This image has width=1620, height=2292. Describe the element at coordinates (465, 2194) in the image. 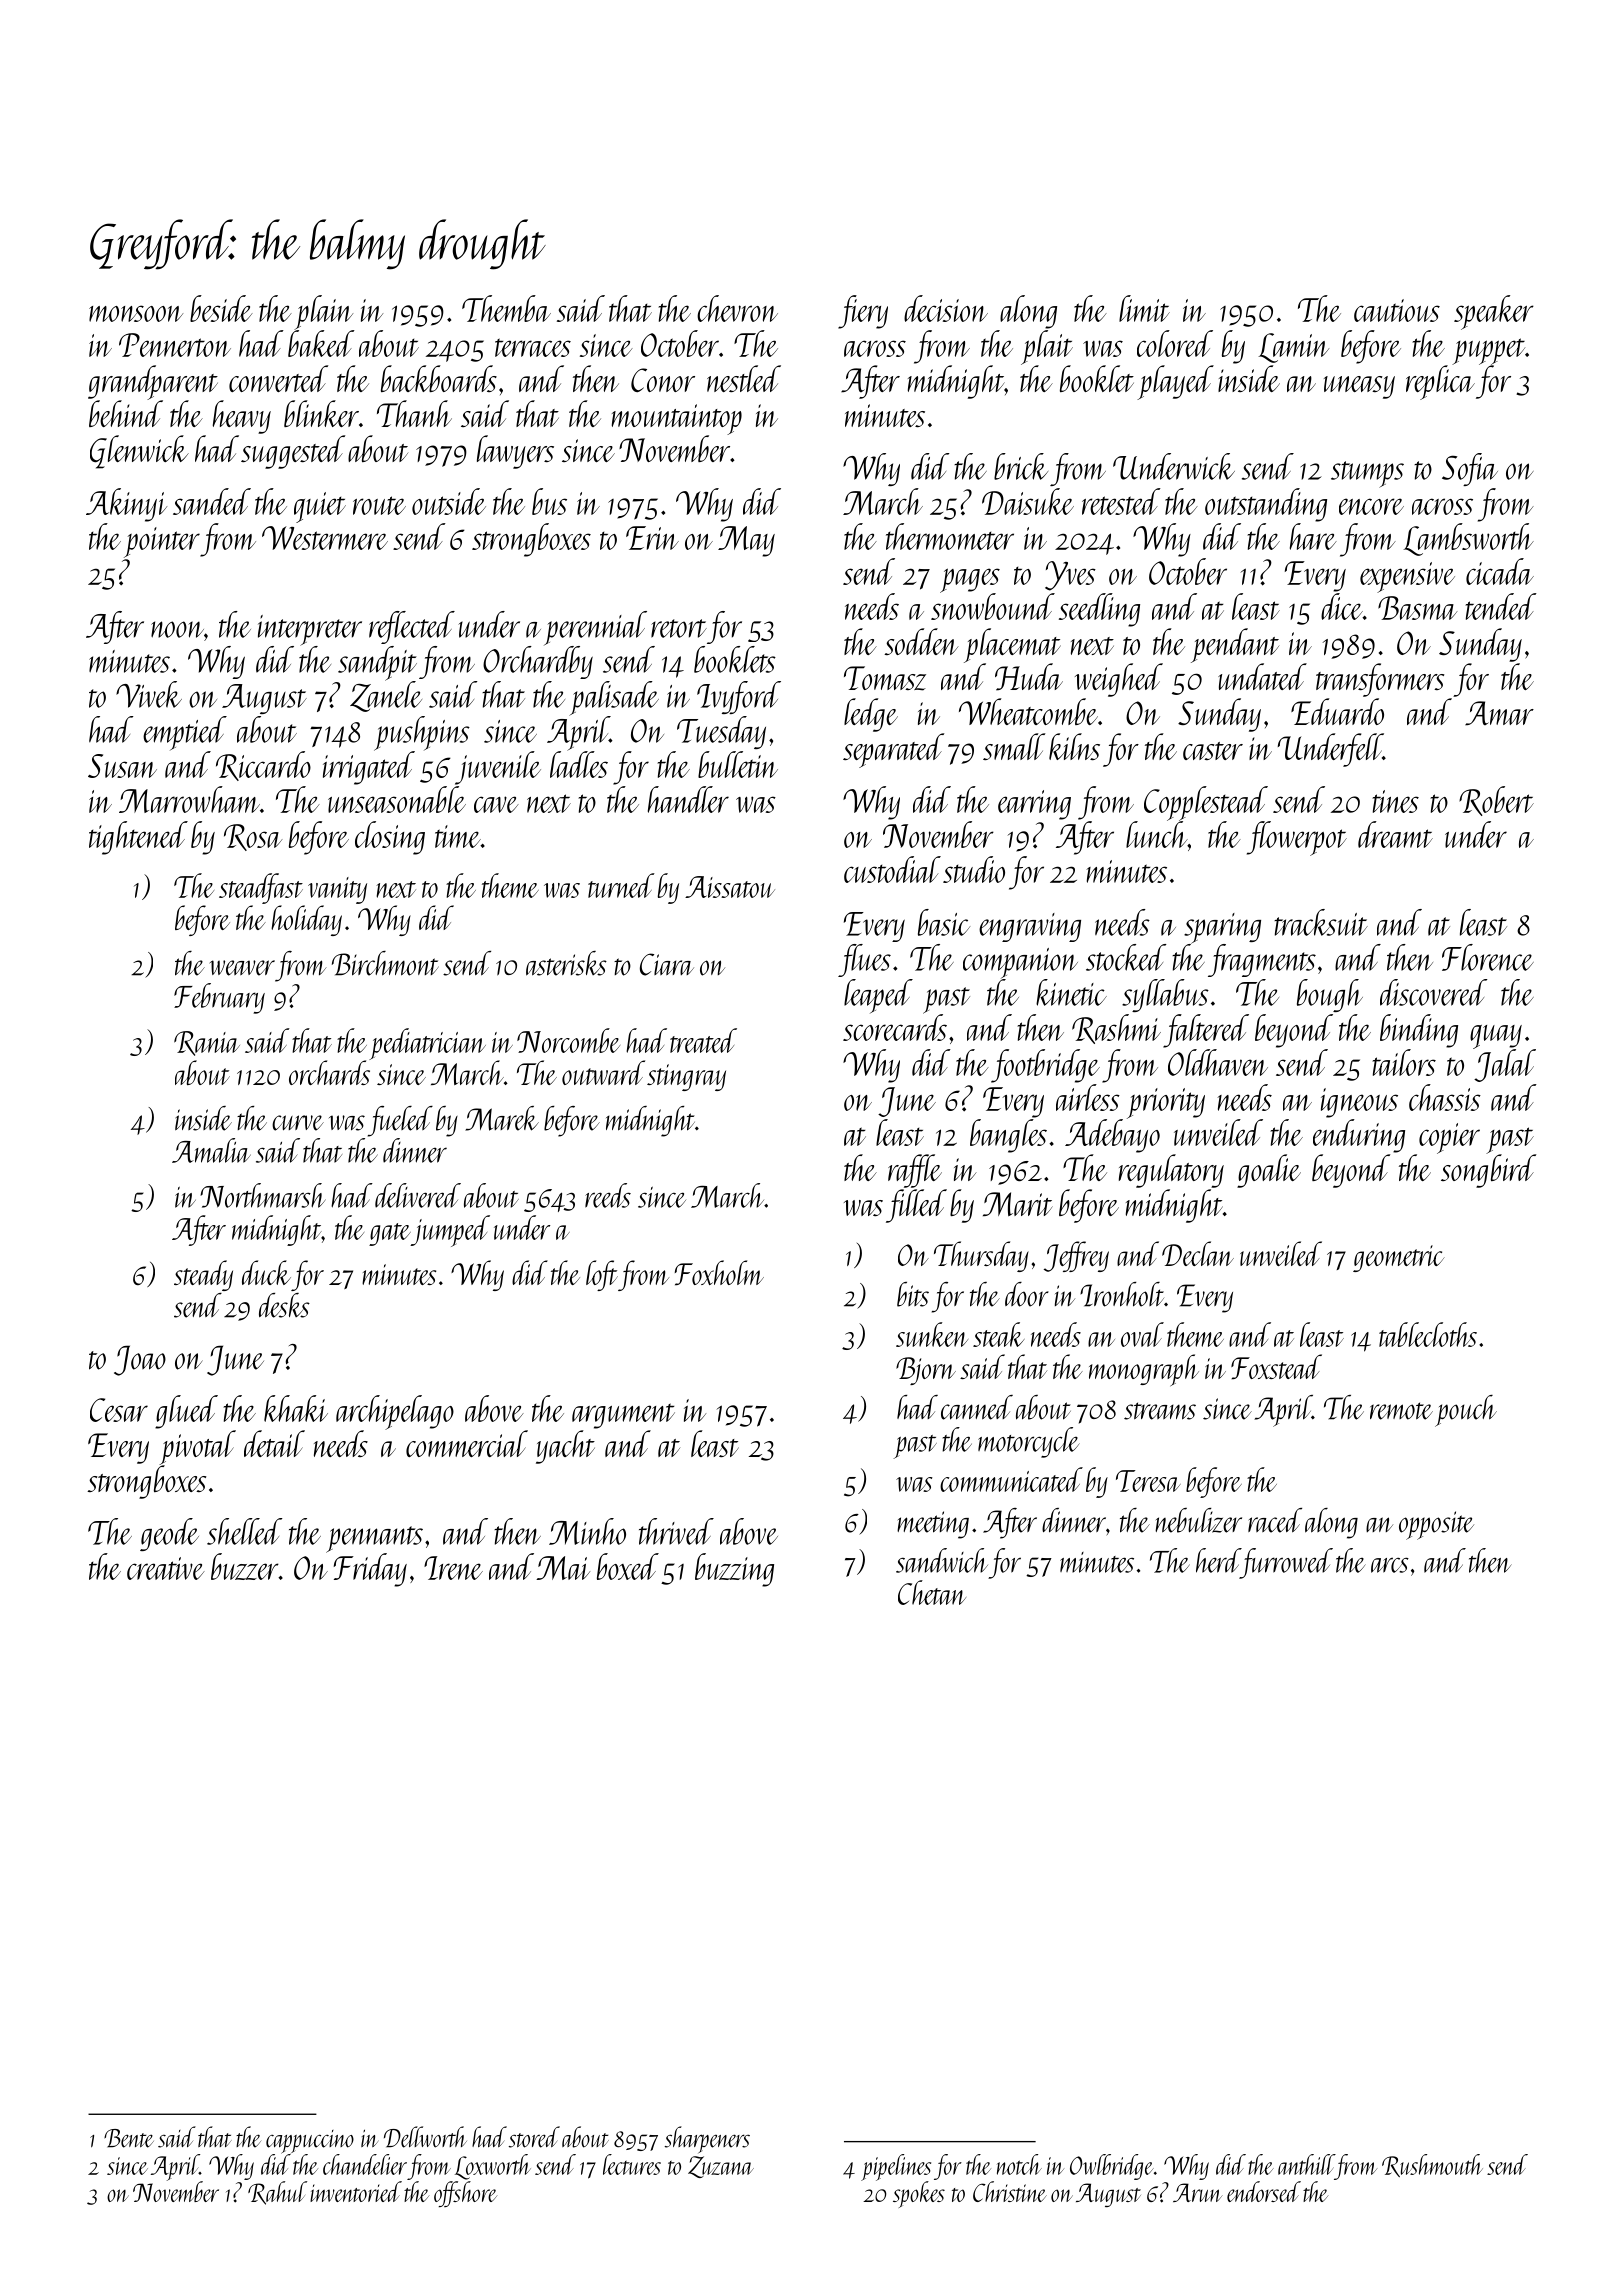

I see `offshore` at that location.
